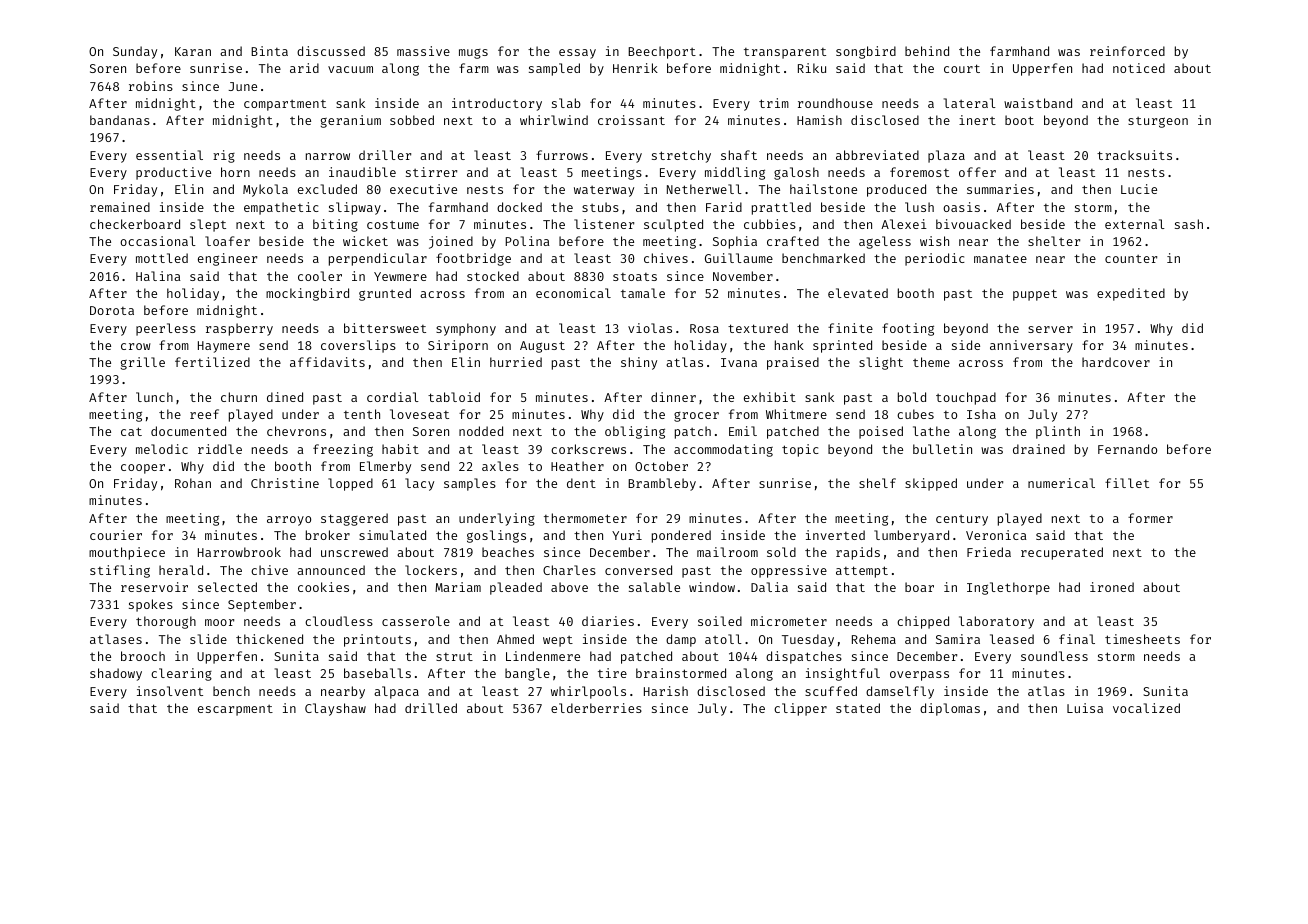  Describe the element at coordinates (516, 362) in the image. I see `hurried` at that location.
